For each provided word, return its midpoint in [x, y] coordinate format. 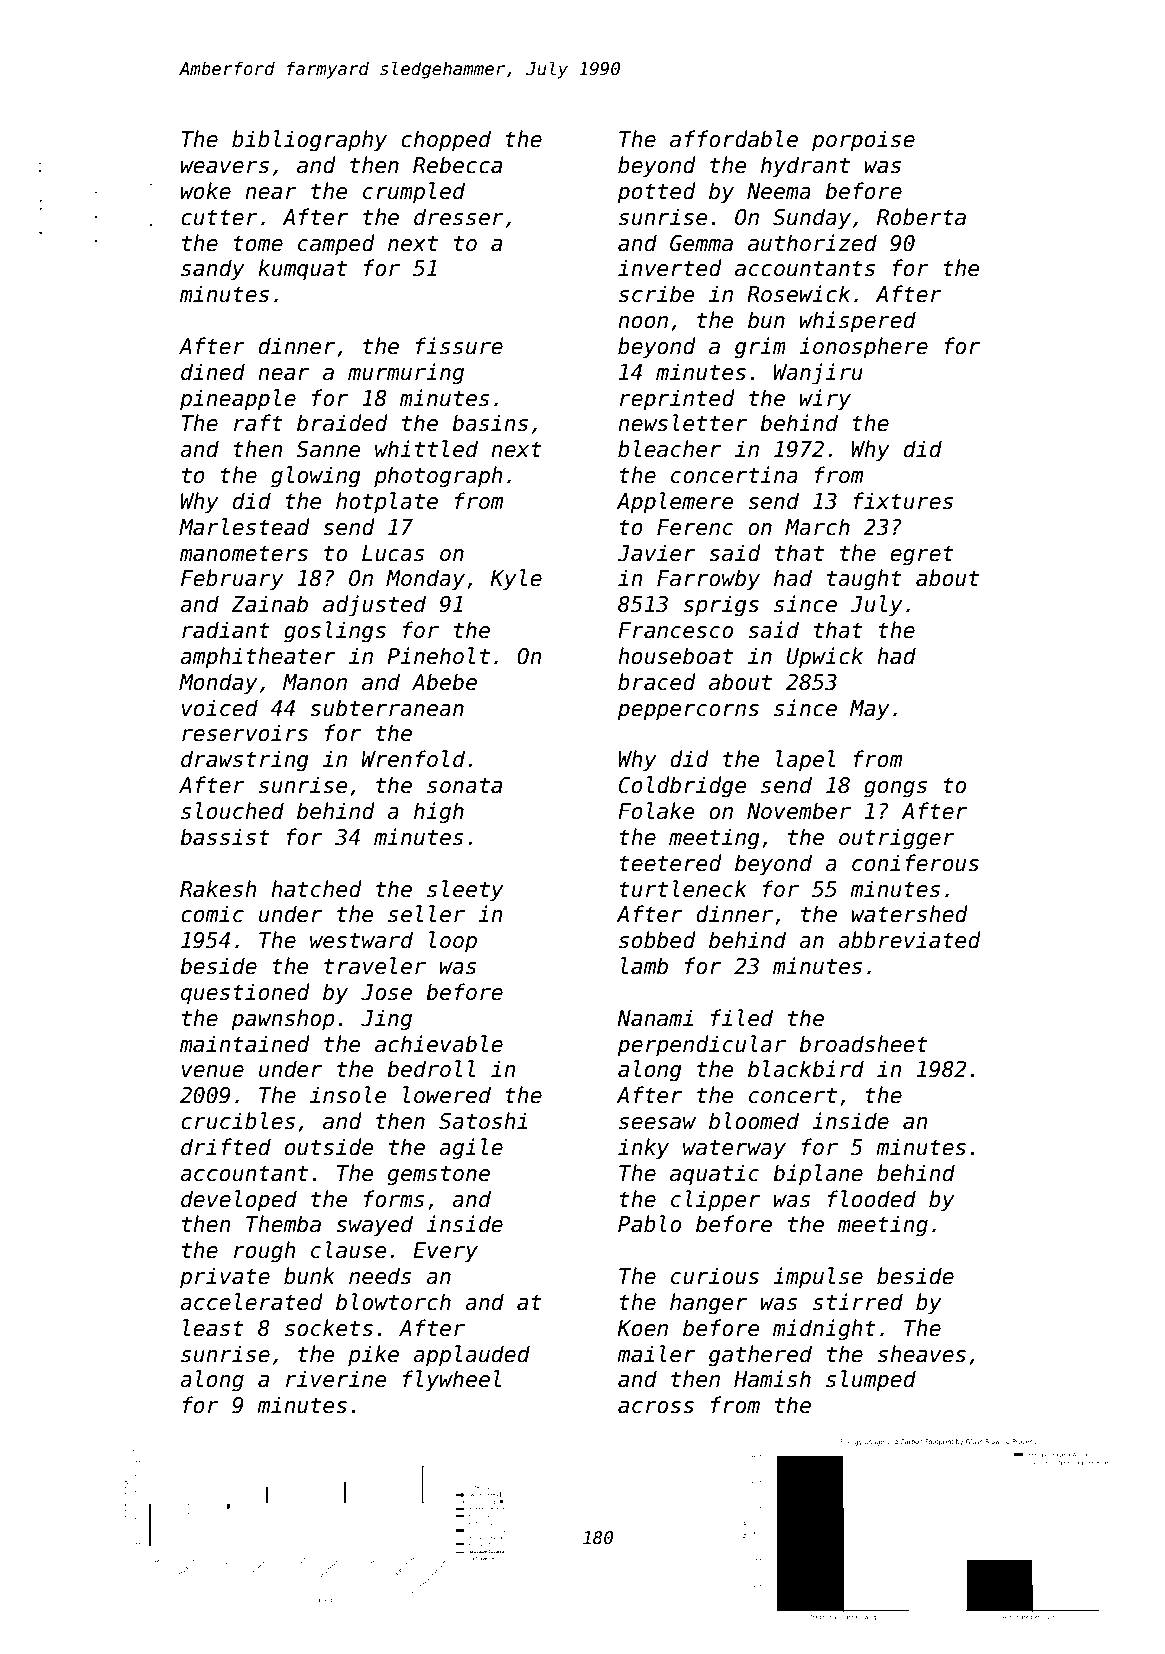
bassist [225, 837]
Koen [642, 1328]
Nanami [655, 1018]
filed [742, 1018]
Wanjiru [818, 374]
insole [348, 1095]
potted [656, 193]
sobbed [657, 940]
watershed [909, 914]
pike [373, 1356]
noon [643, 322]
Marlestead [244, 527]
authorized [812, 243]
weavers [225, 167]
